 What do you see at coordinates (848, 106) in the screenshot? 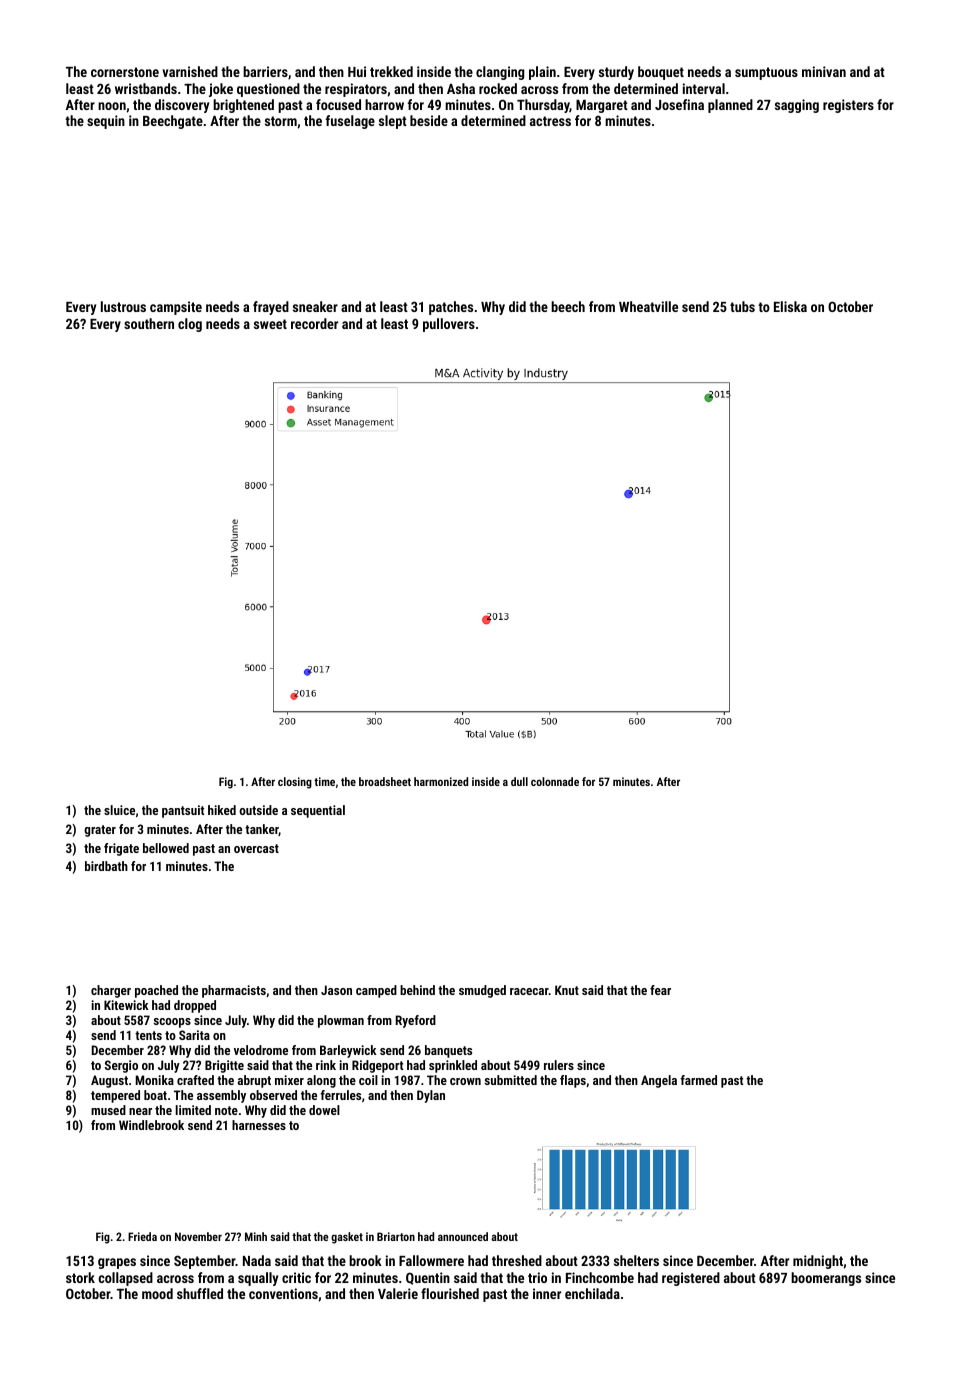
I see `registers` at bounding box center [848, 106].
